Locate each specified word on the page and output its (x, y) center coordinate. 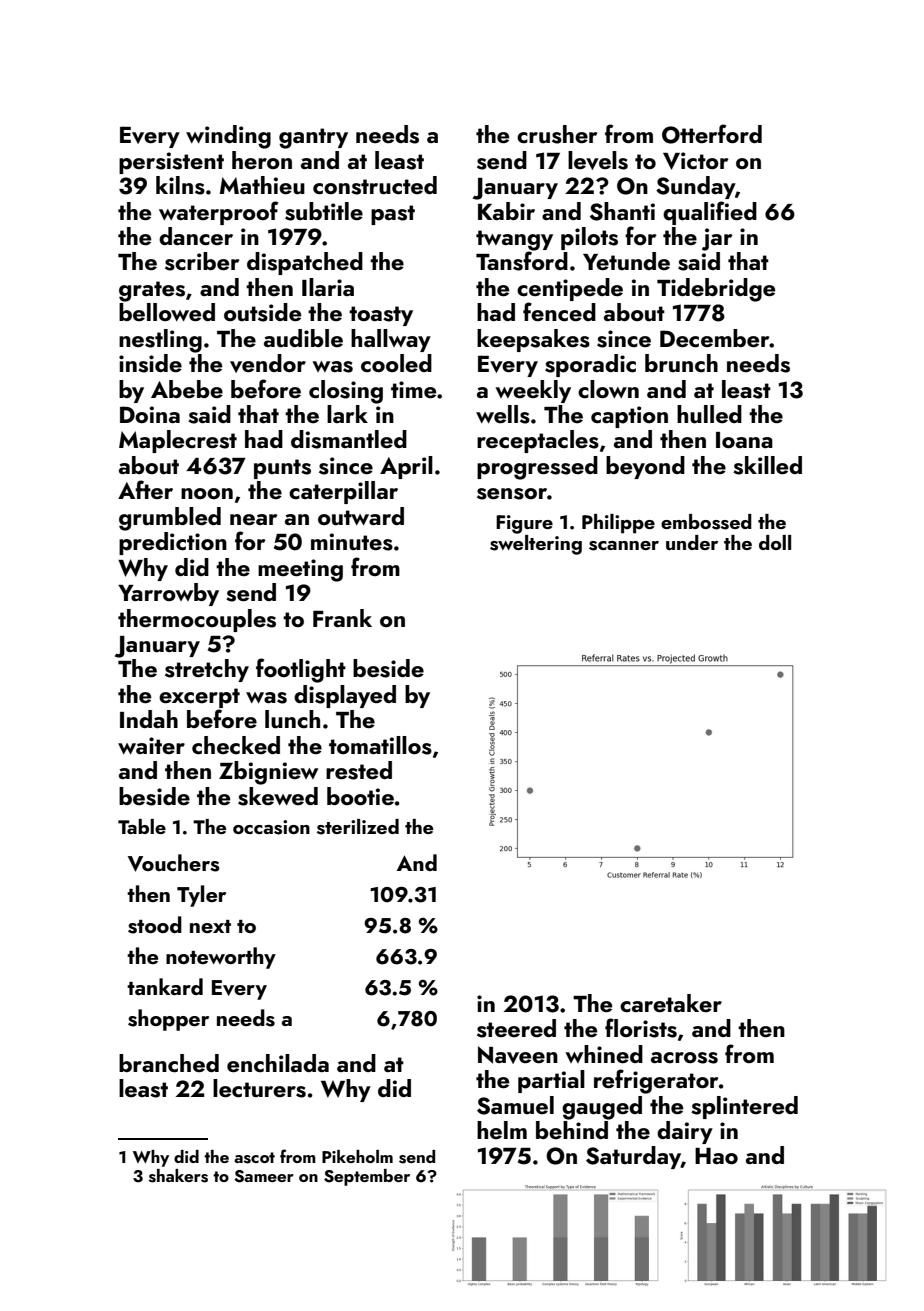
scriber (202, 261)
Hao (716, 1156)
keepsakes (533, 340)
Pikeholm (357, 1156)
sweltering (536, 545)
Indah (149, 719)
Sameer (264, 1176)
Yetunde (626, 261)
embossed (706, 522)
